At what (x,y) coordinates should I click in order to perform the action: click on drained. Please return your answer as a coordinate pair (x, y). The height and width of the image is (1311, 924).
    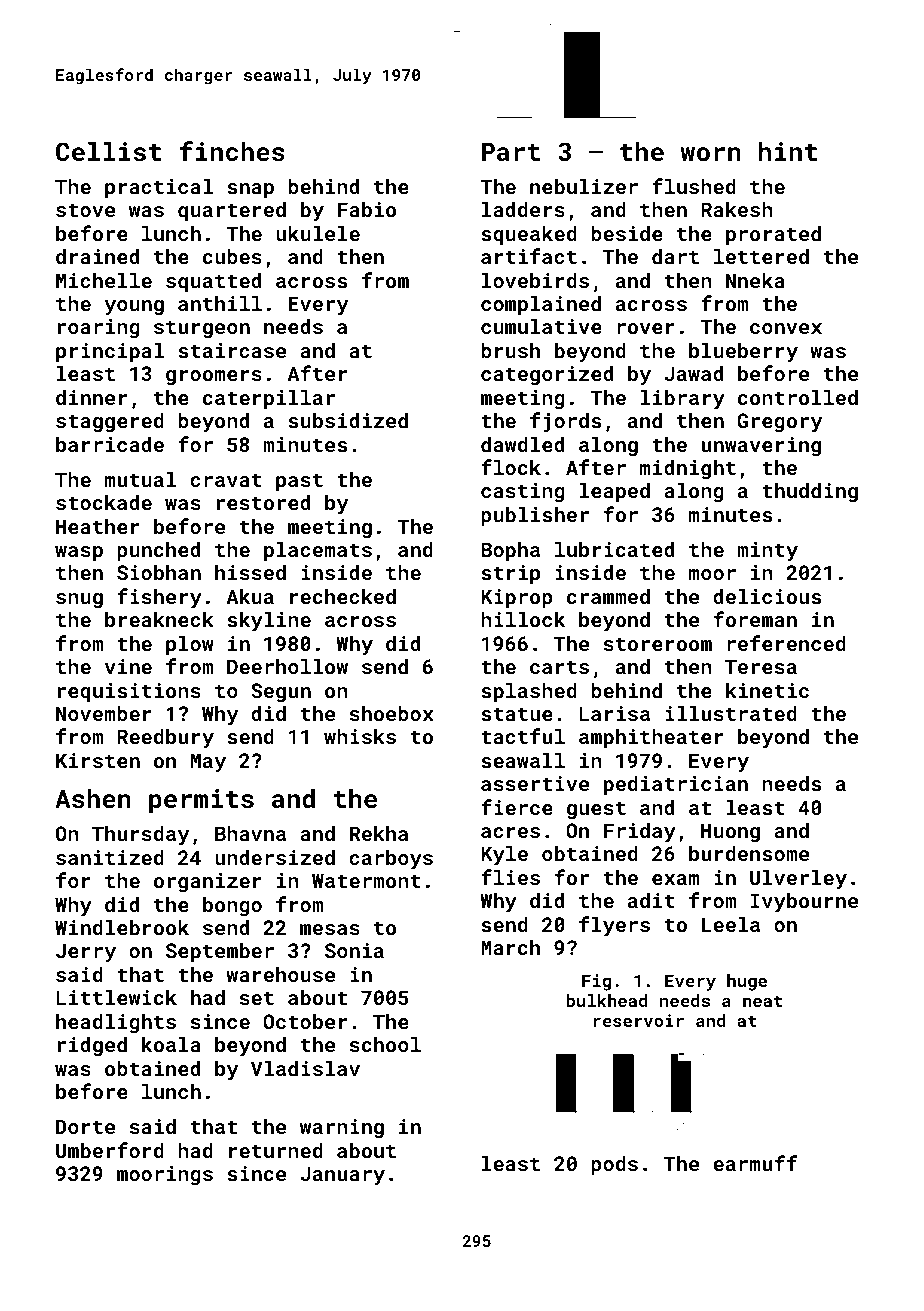
    Looking at the image, I should click on (97, 256).
